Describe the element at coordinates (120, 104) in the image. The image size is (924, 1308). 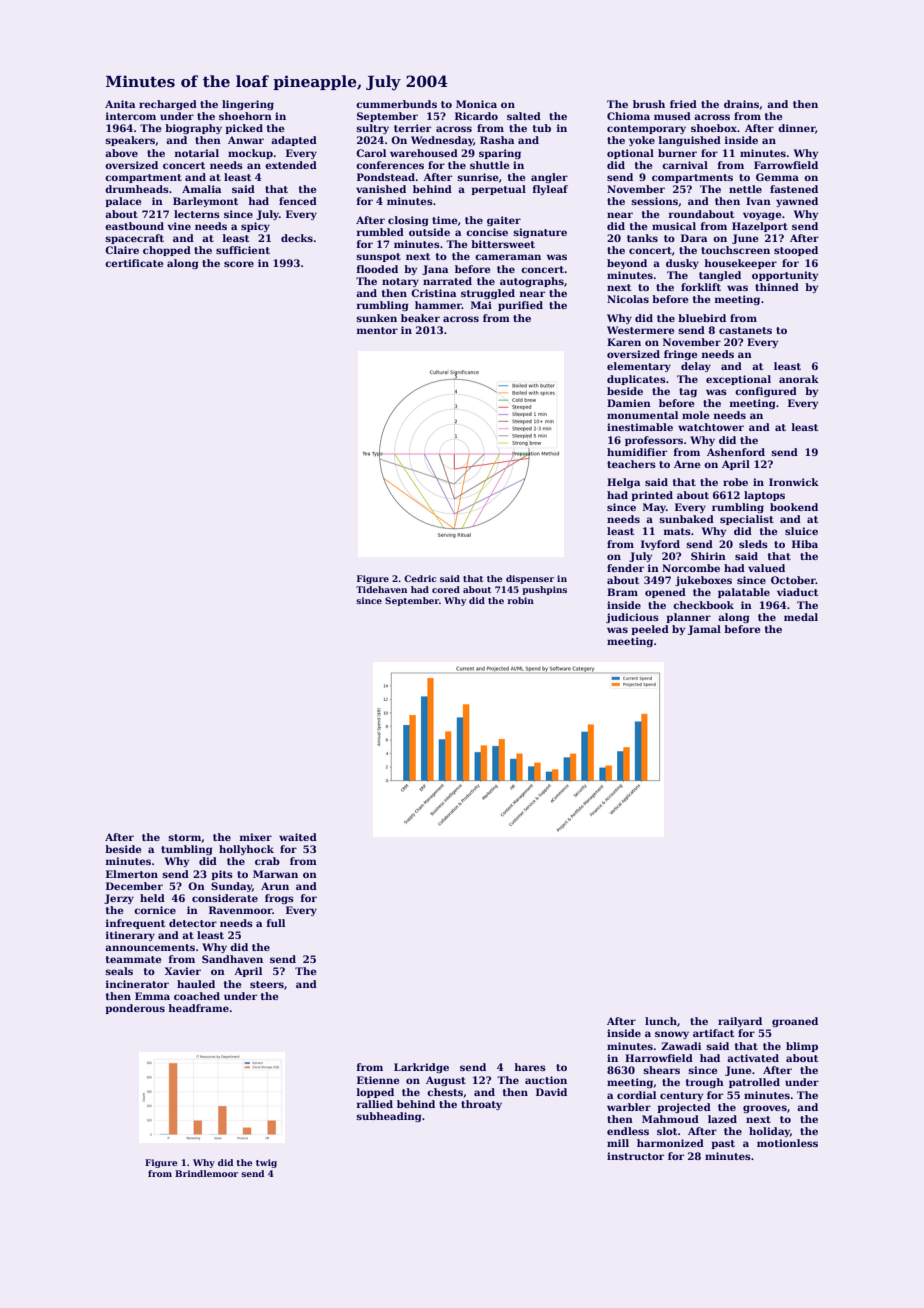
I see `Anita` at that location.
